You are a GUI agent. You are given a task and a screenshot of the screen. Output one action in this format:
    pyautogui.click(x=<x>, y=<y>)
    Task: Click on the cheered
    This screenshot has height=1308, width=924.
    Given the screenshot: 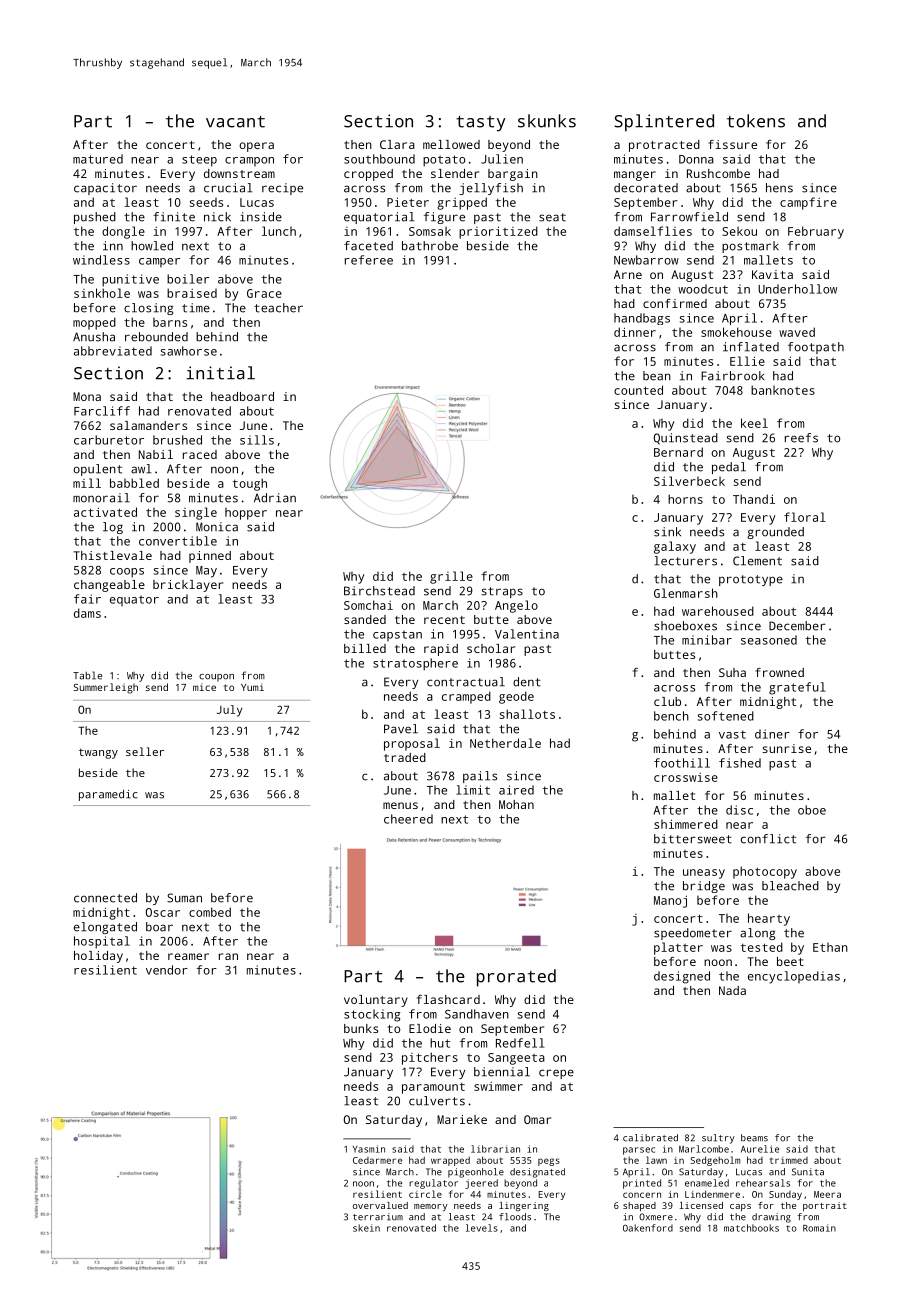 What is the action you would take?
    pyautogui.click(x=408, y=819)
